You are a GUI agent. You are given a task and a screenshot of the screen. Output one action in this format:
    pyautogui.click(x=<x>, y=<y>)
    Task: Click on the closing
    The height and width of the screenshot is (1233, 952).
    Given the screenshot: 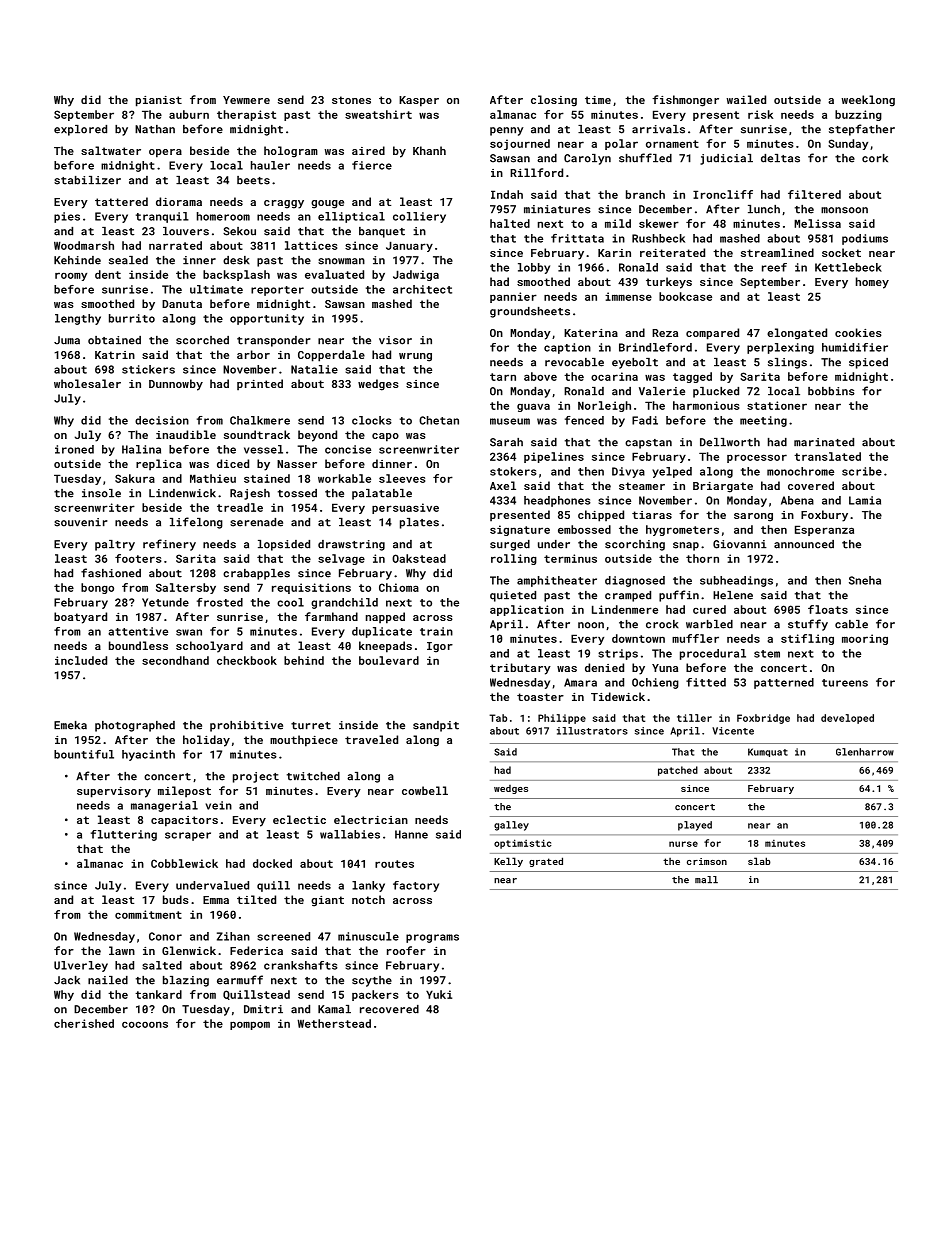 What is the action you would take?
    pyautogui.click(x=554, y=101)
